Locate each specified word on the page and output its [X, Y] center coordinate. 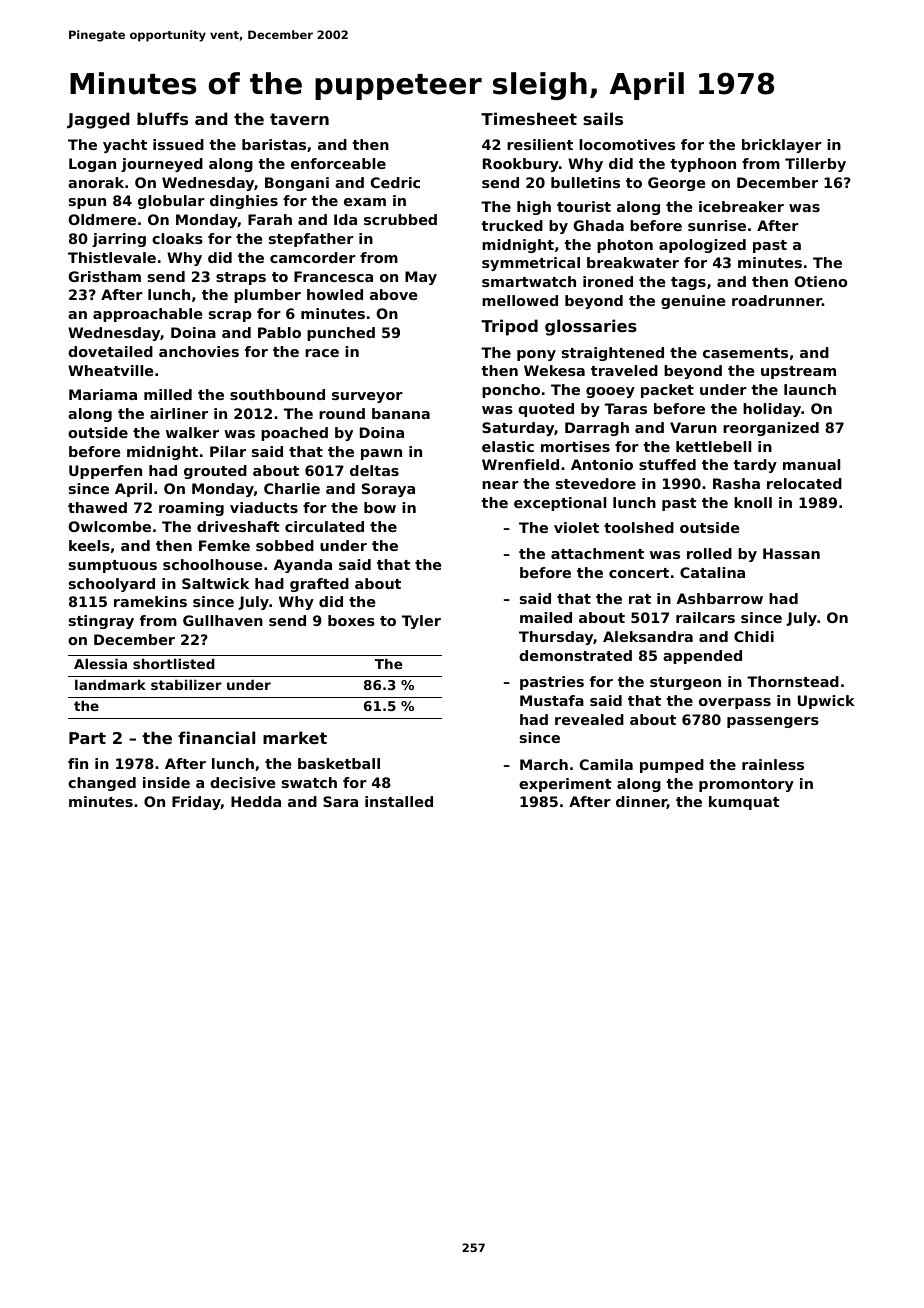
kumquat [744, 803]
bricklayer [782, 146]
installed [399, 801]
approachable [147, 315]
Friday [196, 803]
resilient [540, 144]
